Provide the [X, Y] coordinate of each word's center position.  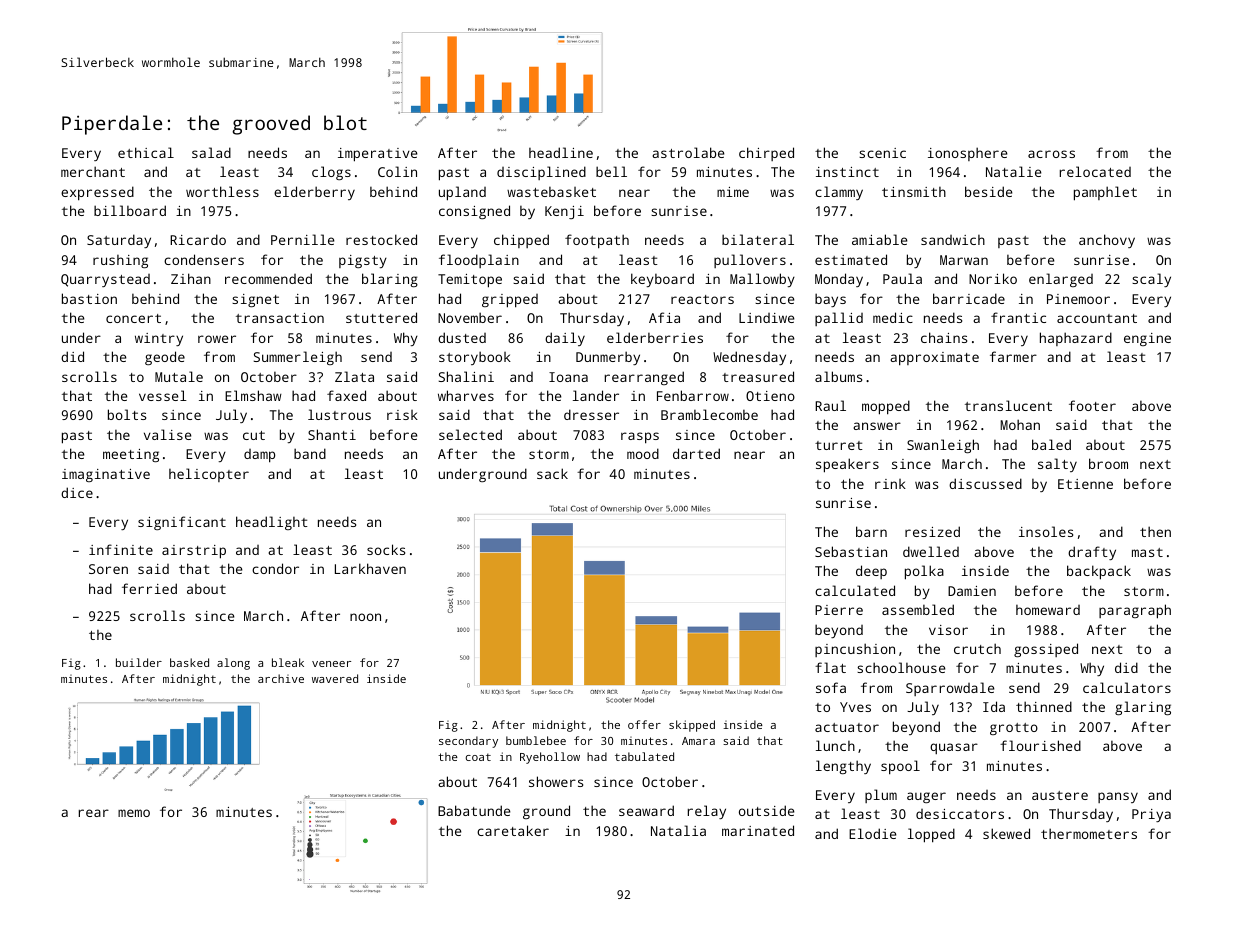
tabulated [644, 756]
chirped [766, 154]
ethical [146, 152]
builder [139, 662]
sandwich [953, 240]
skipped [692, 726]
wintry [159, 339]
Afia [664, 317]
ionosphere [967, 154]
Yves [855, 707]
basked [189, 662]
